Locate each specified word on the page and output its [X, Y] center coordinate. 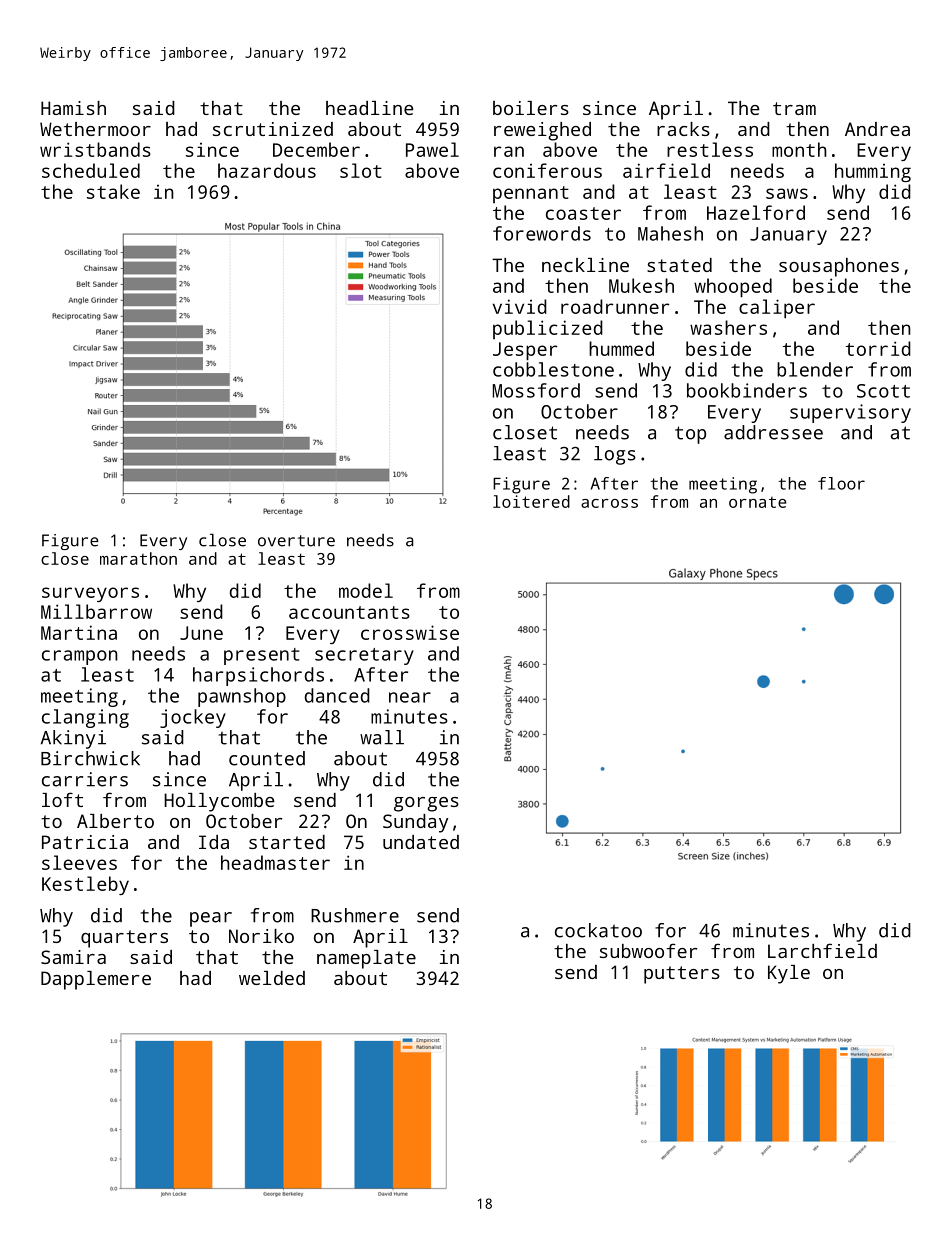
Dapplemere [96, 980]
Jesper [525, 351]
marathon [138, 558]
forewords [542, 233]
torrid [878, 348]
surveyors [90, 594]
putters [682, 975]
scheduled [91, 170]
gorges [426, 804]
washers [728, 327]
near [410, 697]
